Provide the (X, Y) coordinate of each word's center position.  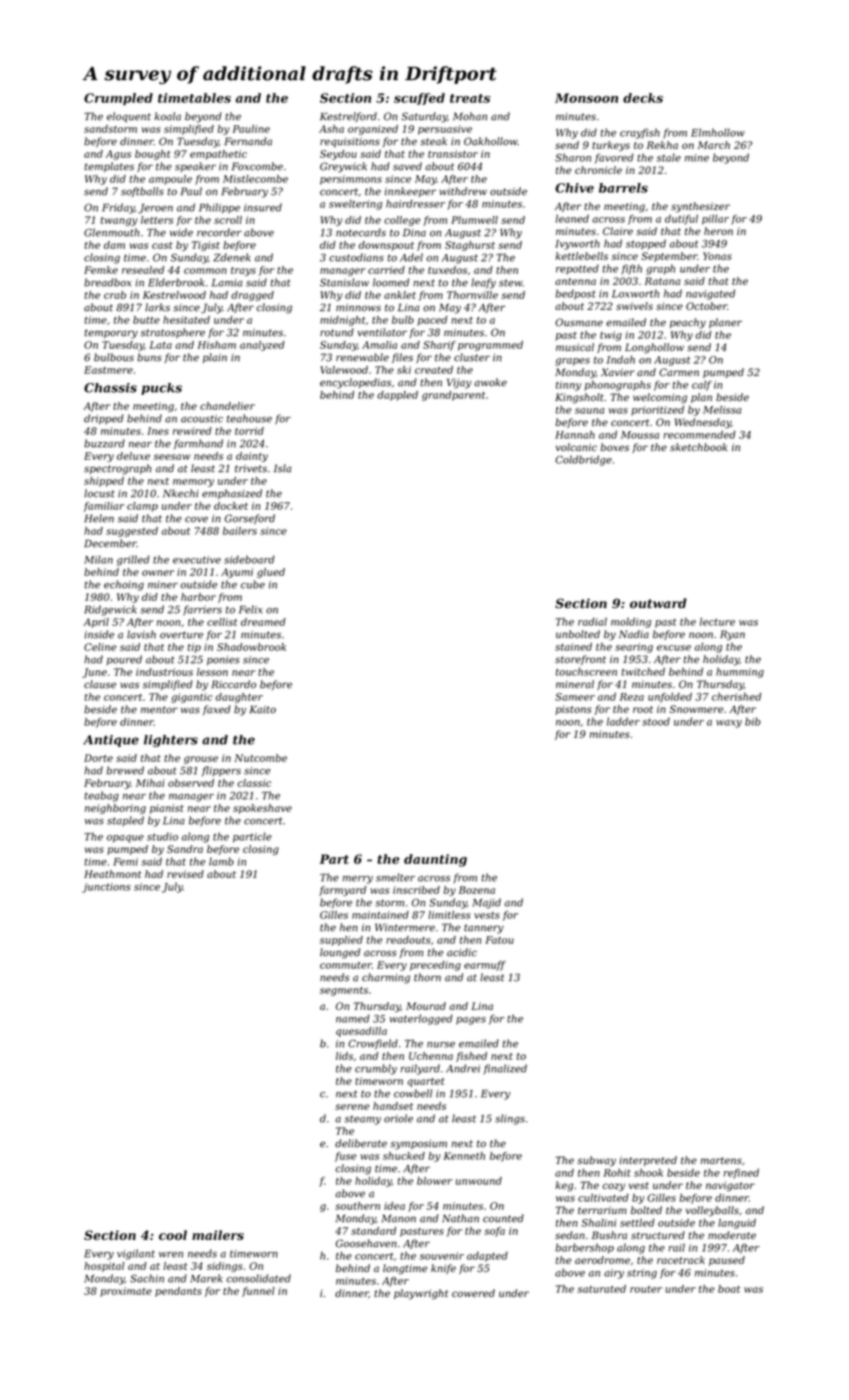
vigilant (136, 1254)
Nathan (460, 1218)
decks (643, 98)
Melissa (722, 410)
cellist (222, 622)
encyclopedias (355, 383)
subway (596, 1161)
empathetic (218, 155)
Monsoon (586, 98)
